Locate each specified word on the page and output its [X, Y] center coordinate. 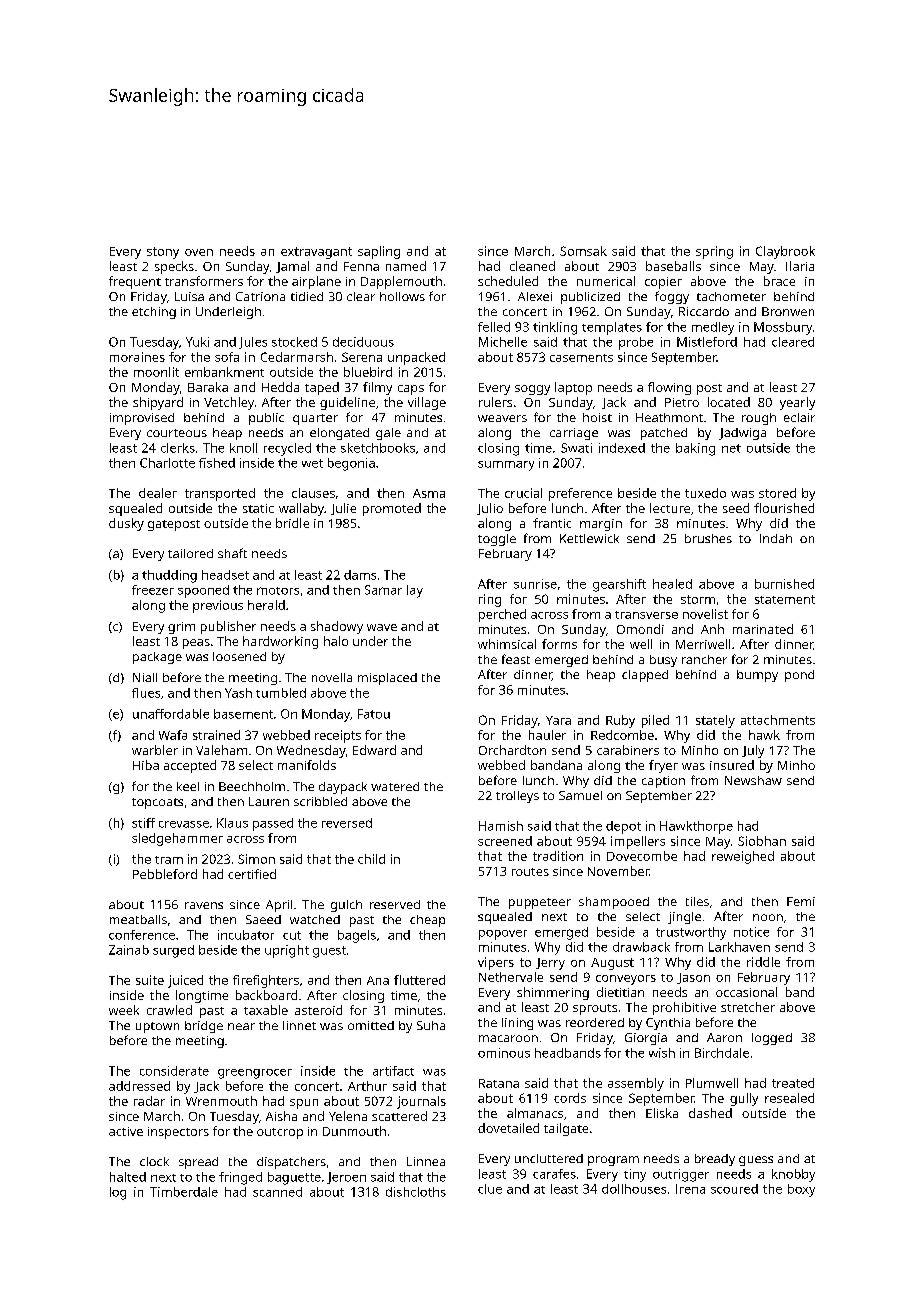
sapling [379, 252]
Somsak [583, 251]
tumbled [281, 693]
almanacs [535, 1113]
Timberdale [184, 1192]
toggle [497, 540]
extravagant [316, 253]
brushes [708, 538]
